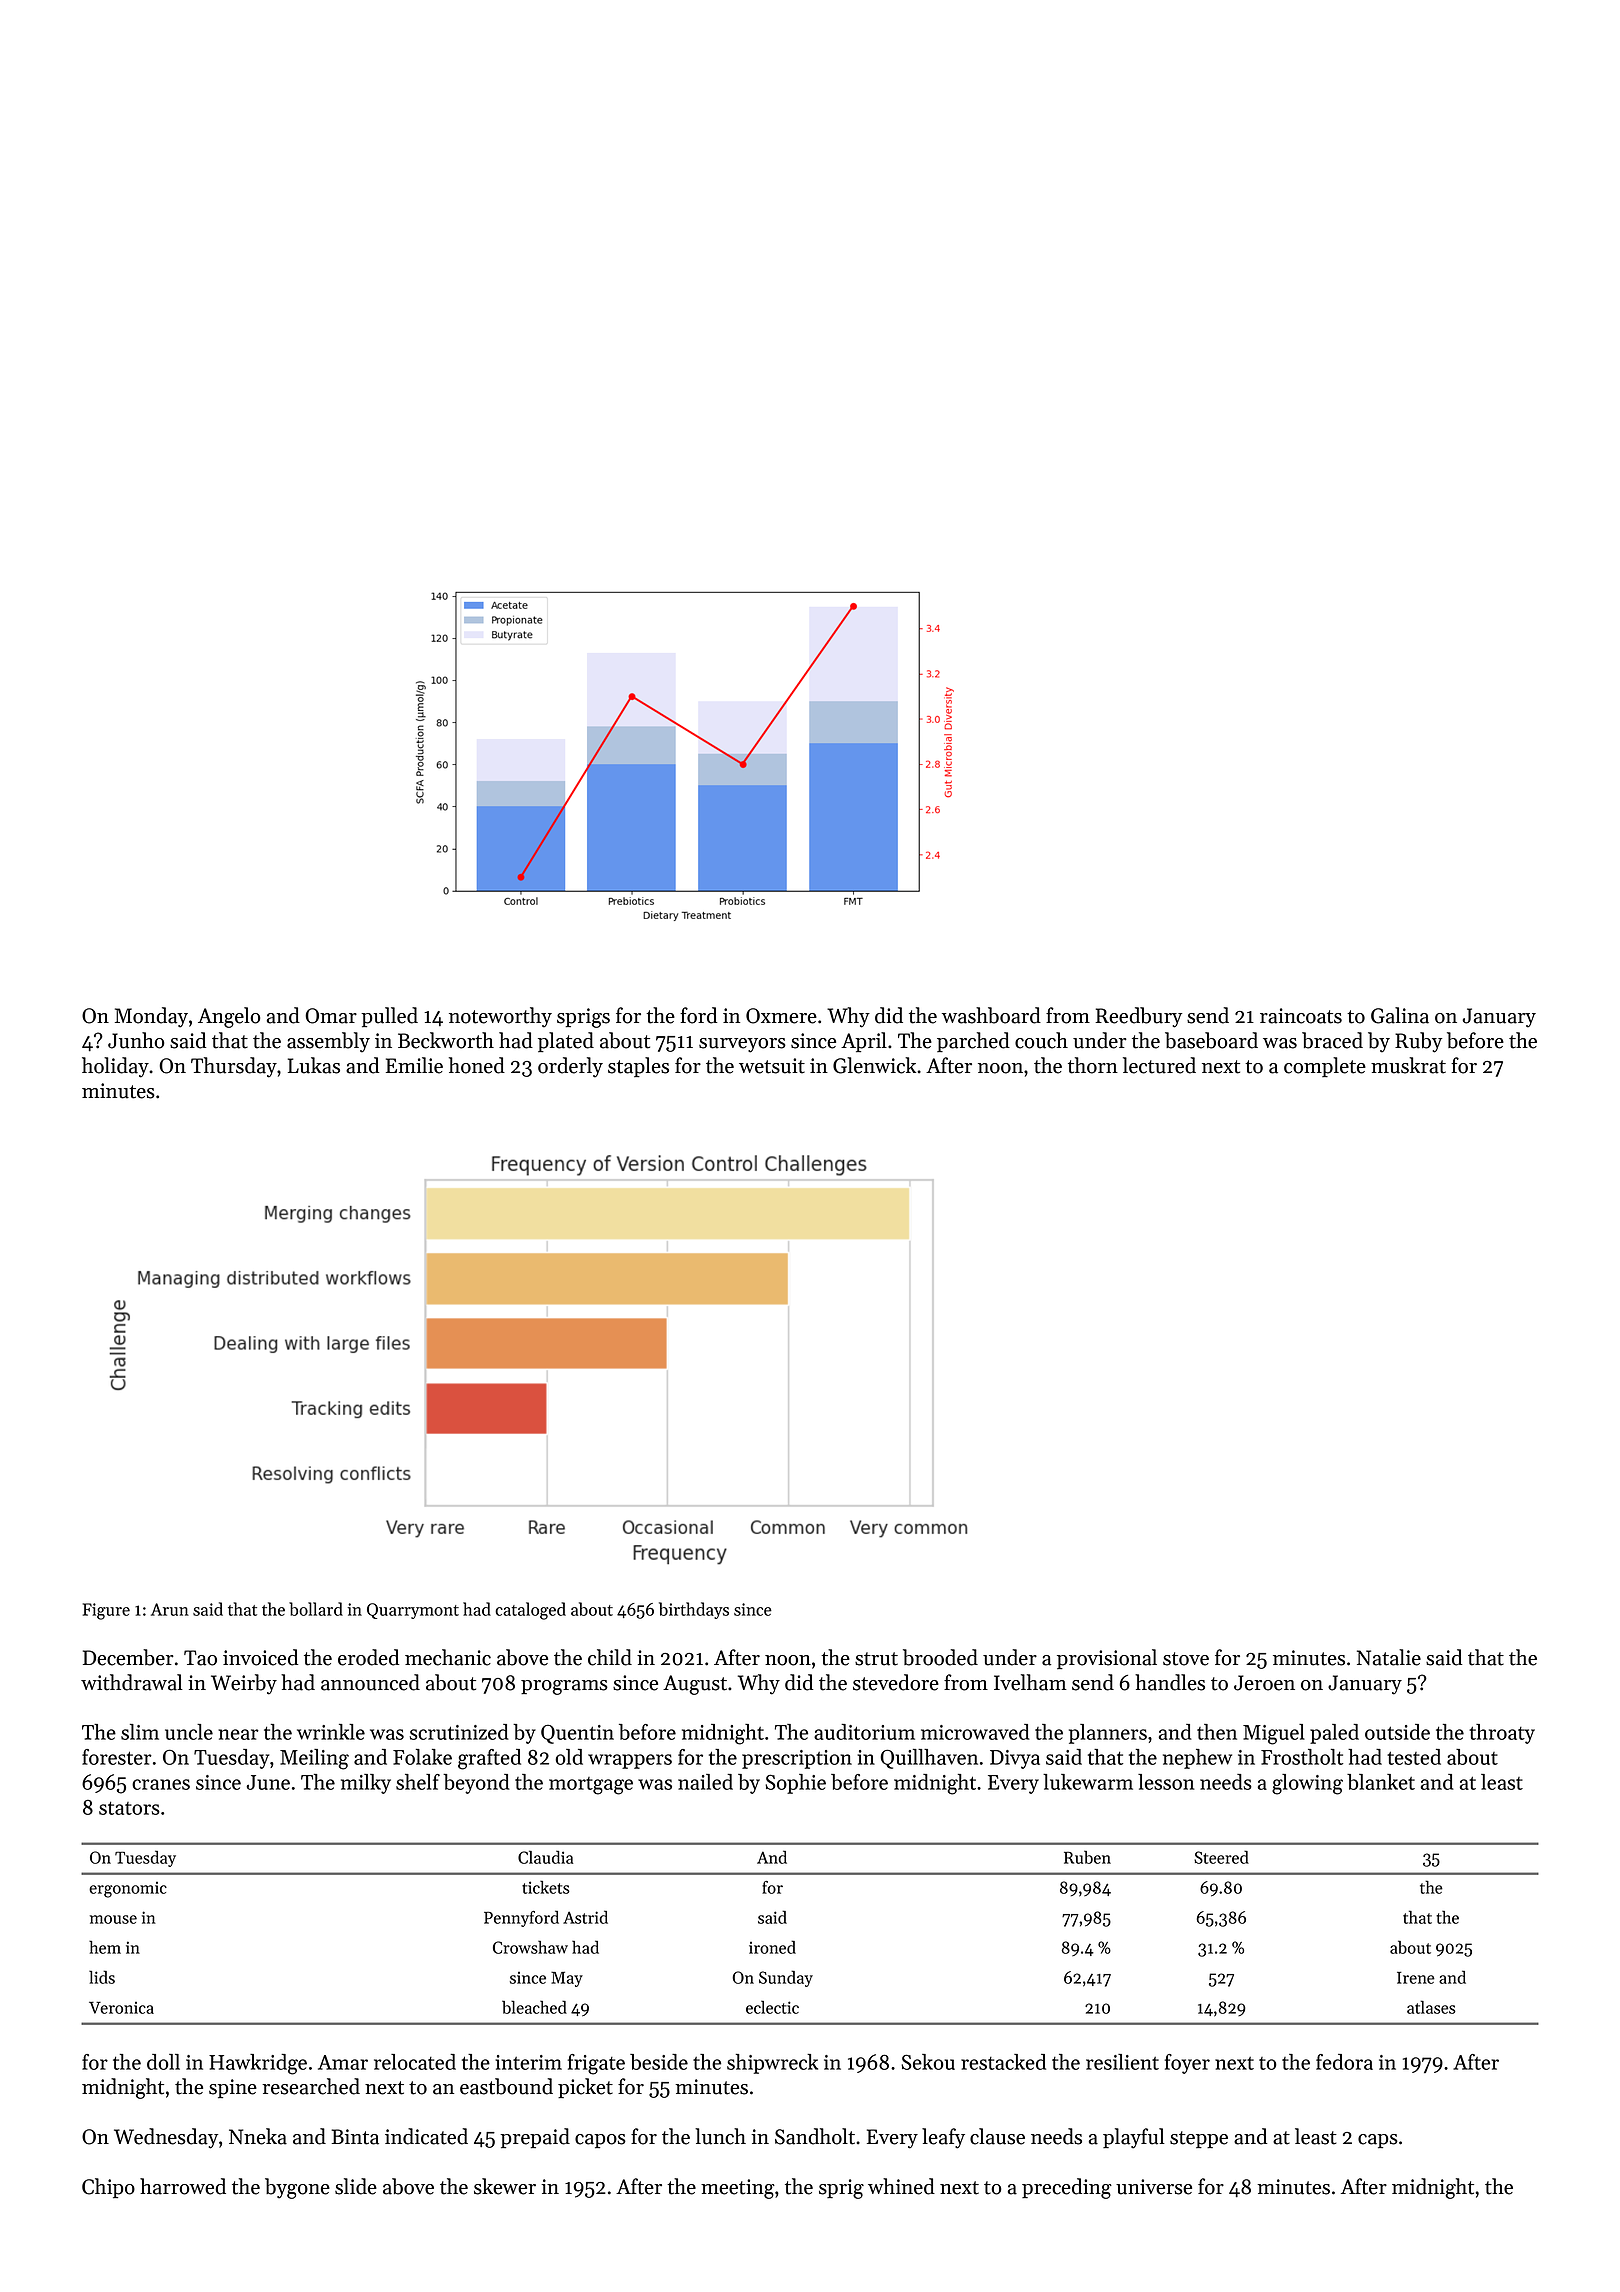 The width and height of the document is (1620, 2292). Describe the element at coordinates (1400, 1015) in the document. I see `Galina` at that location.
